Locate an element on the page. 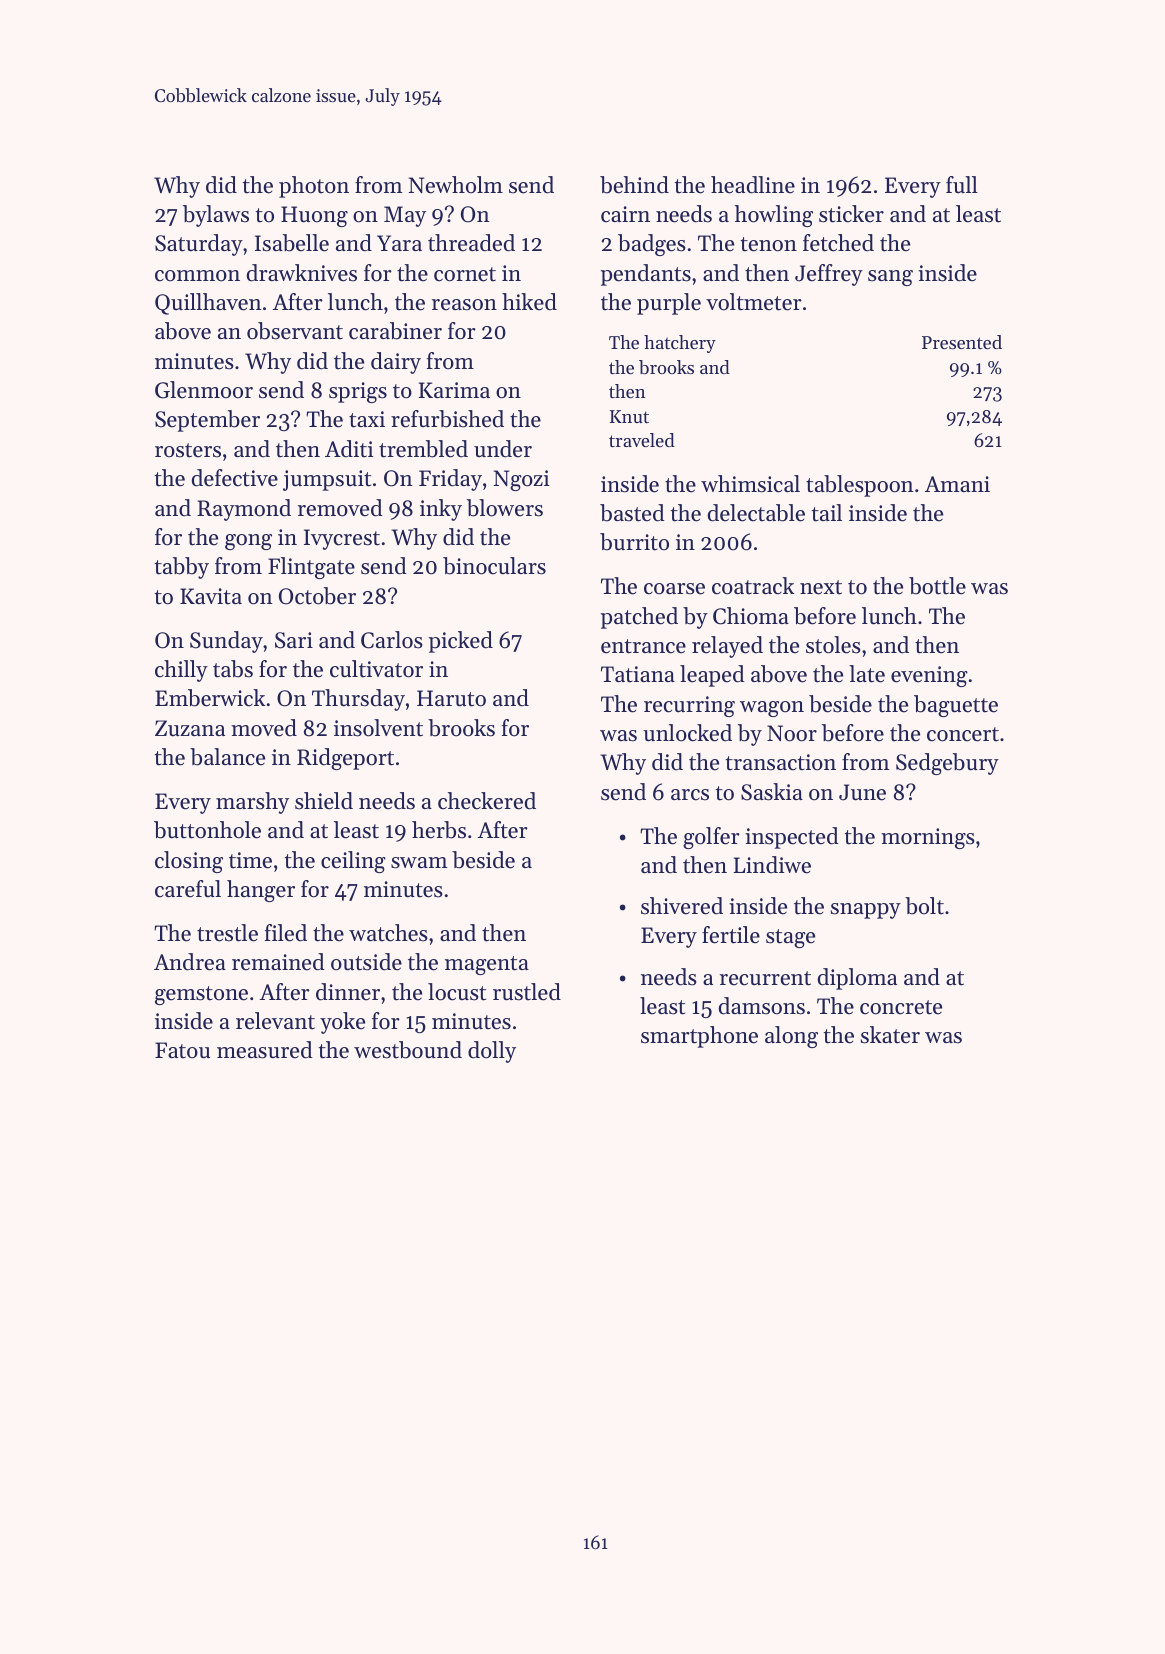 The height and width of the image is (1654, 1165). Haruto is located at coordinates (451, 698).
